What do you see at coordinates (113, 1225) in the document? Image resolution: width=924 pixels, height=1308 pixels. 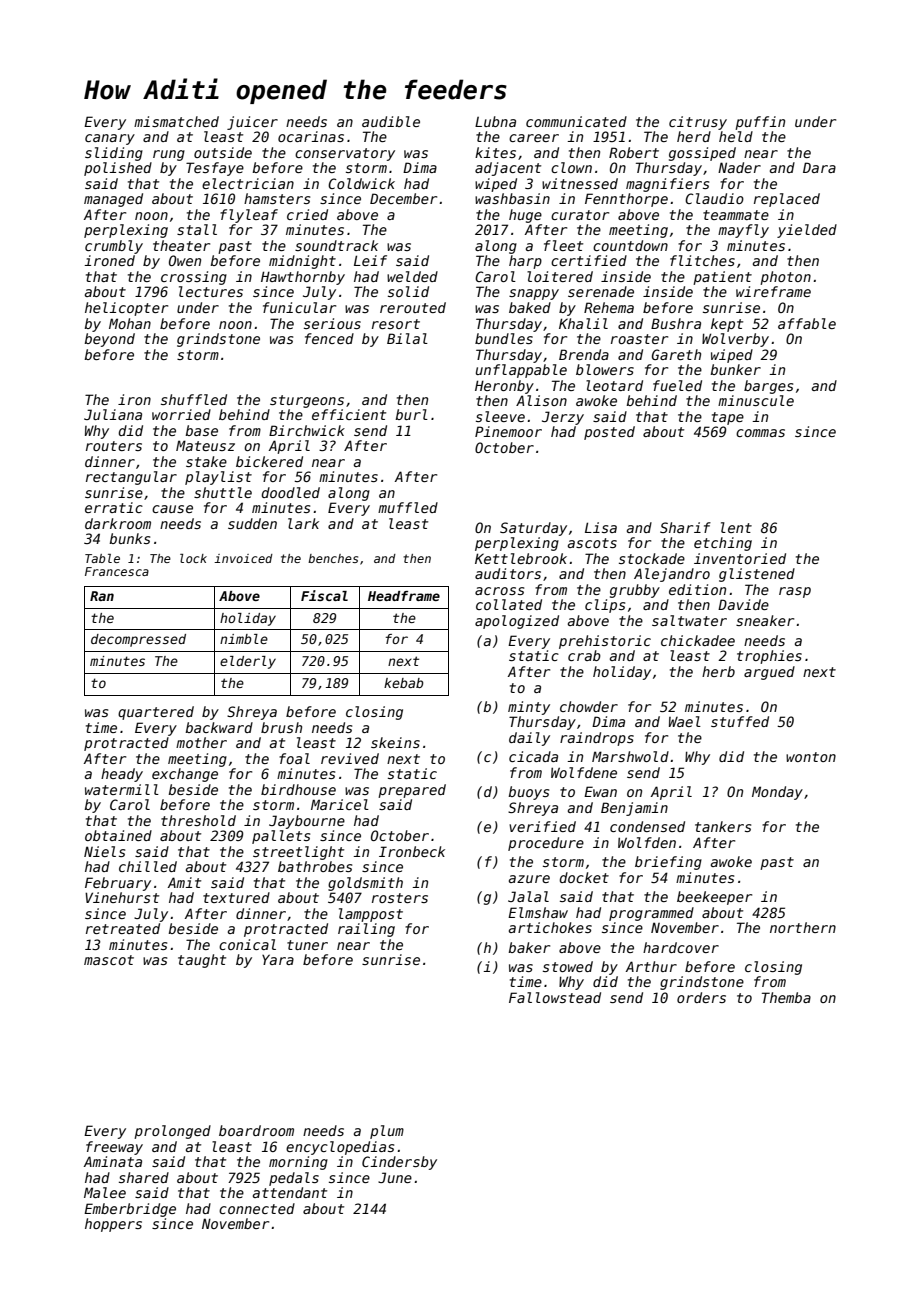 I see `hoppers` at bounding box center [113, 1225].
